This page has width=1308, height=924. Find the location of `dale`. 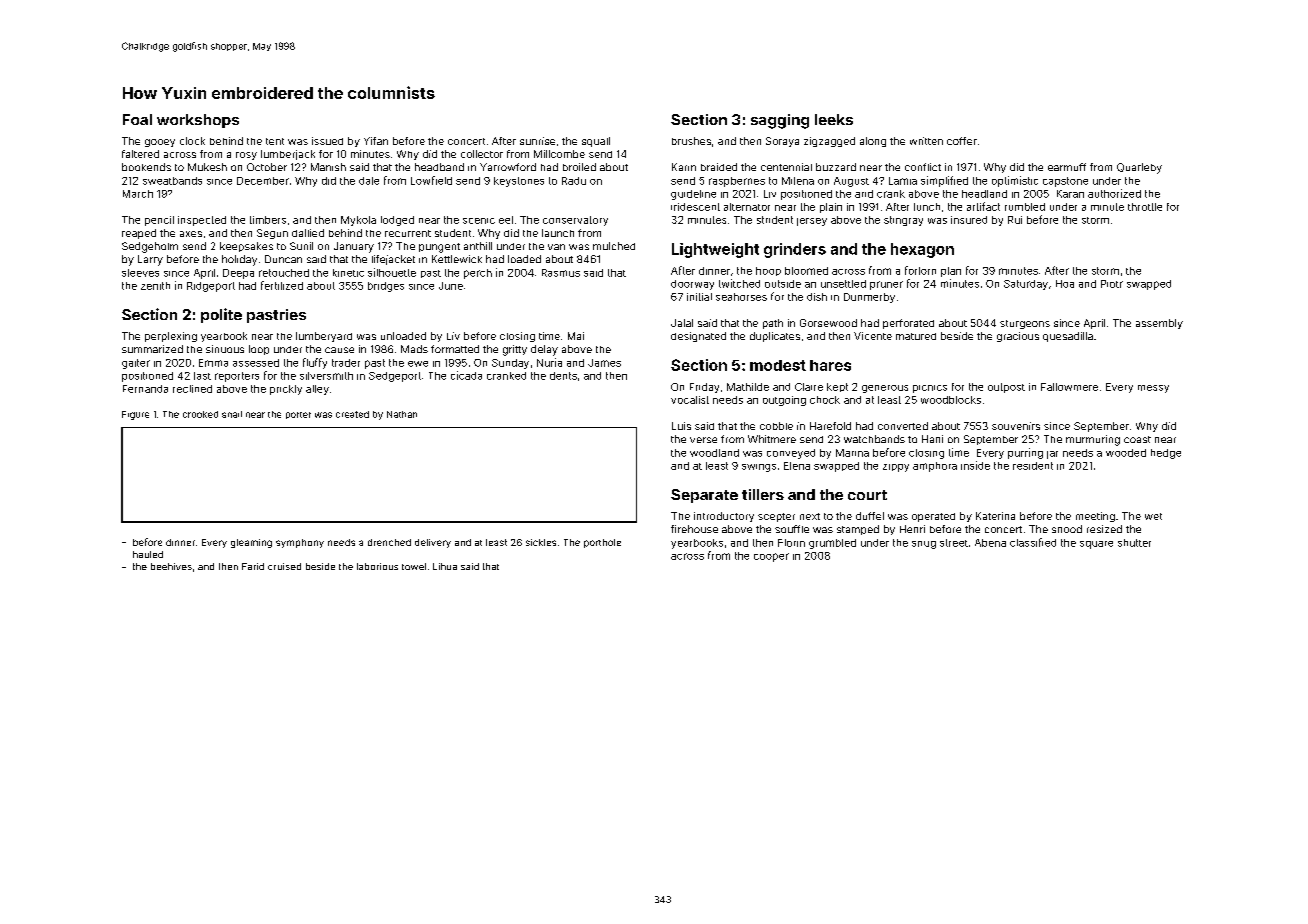

dale is located at coordinates (369, 181).
